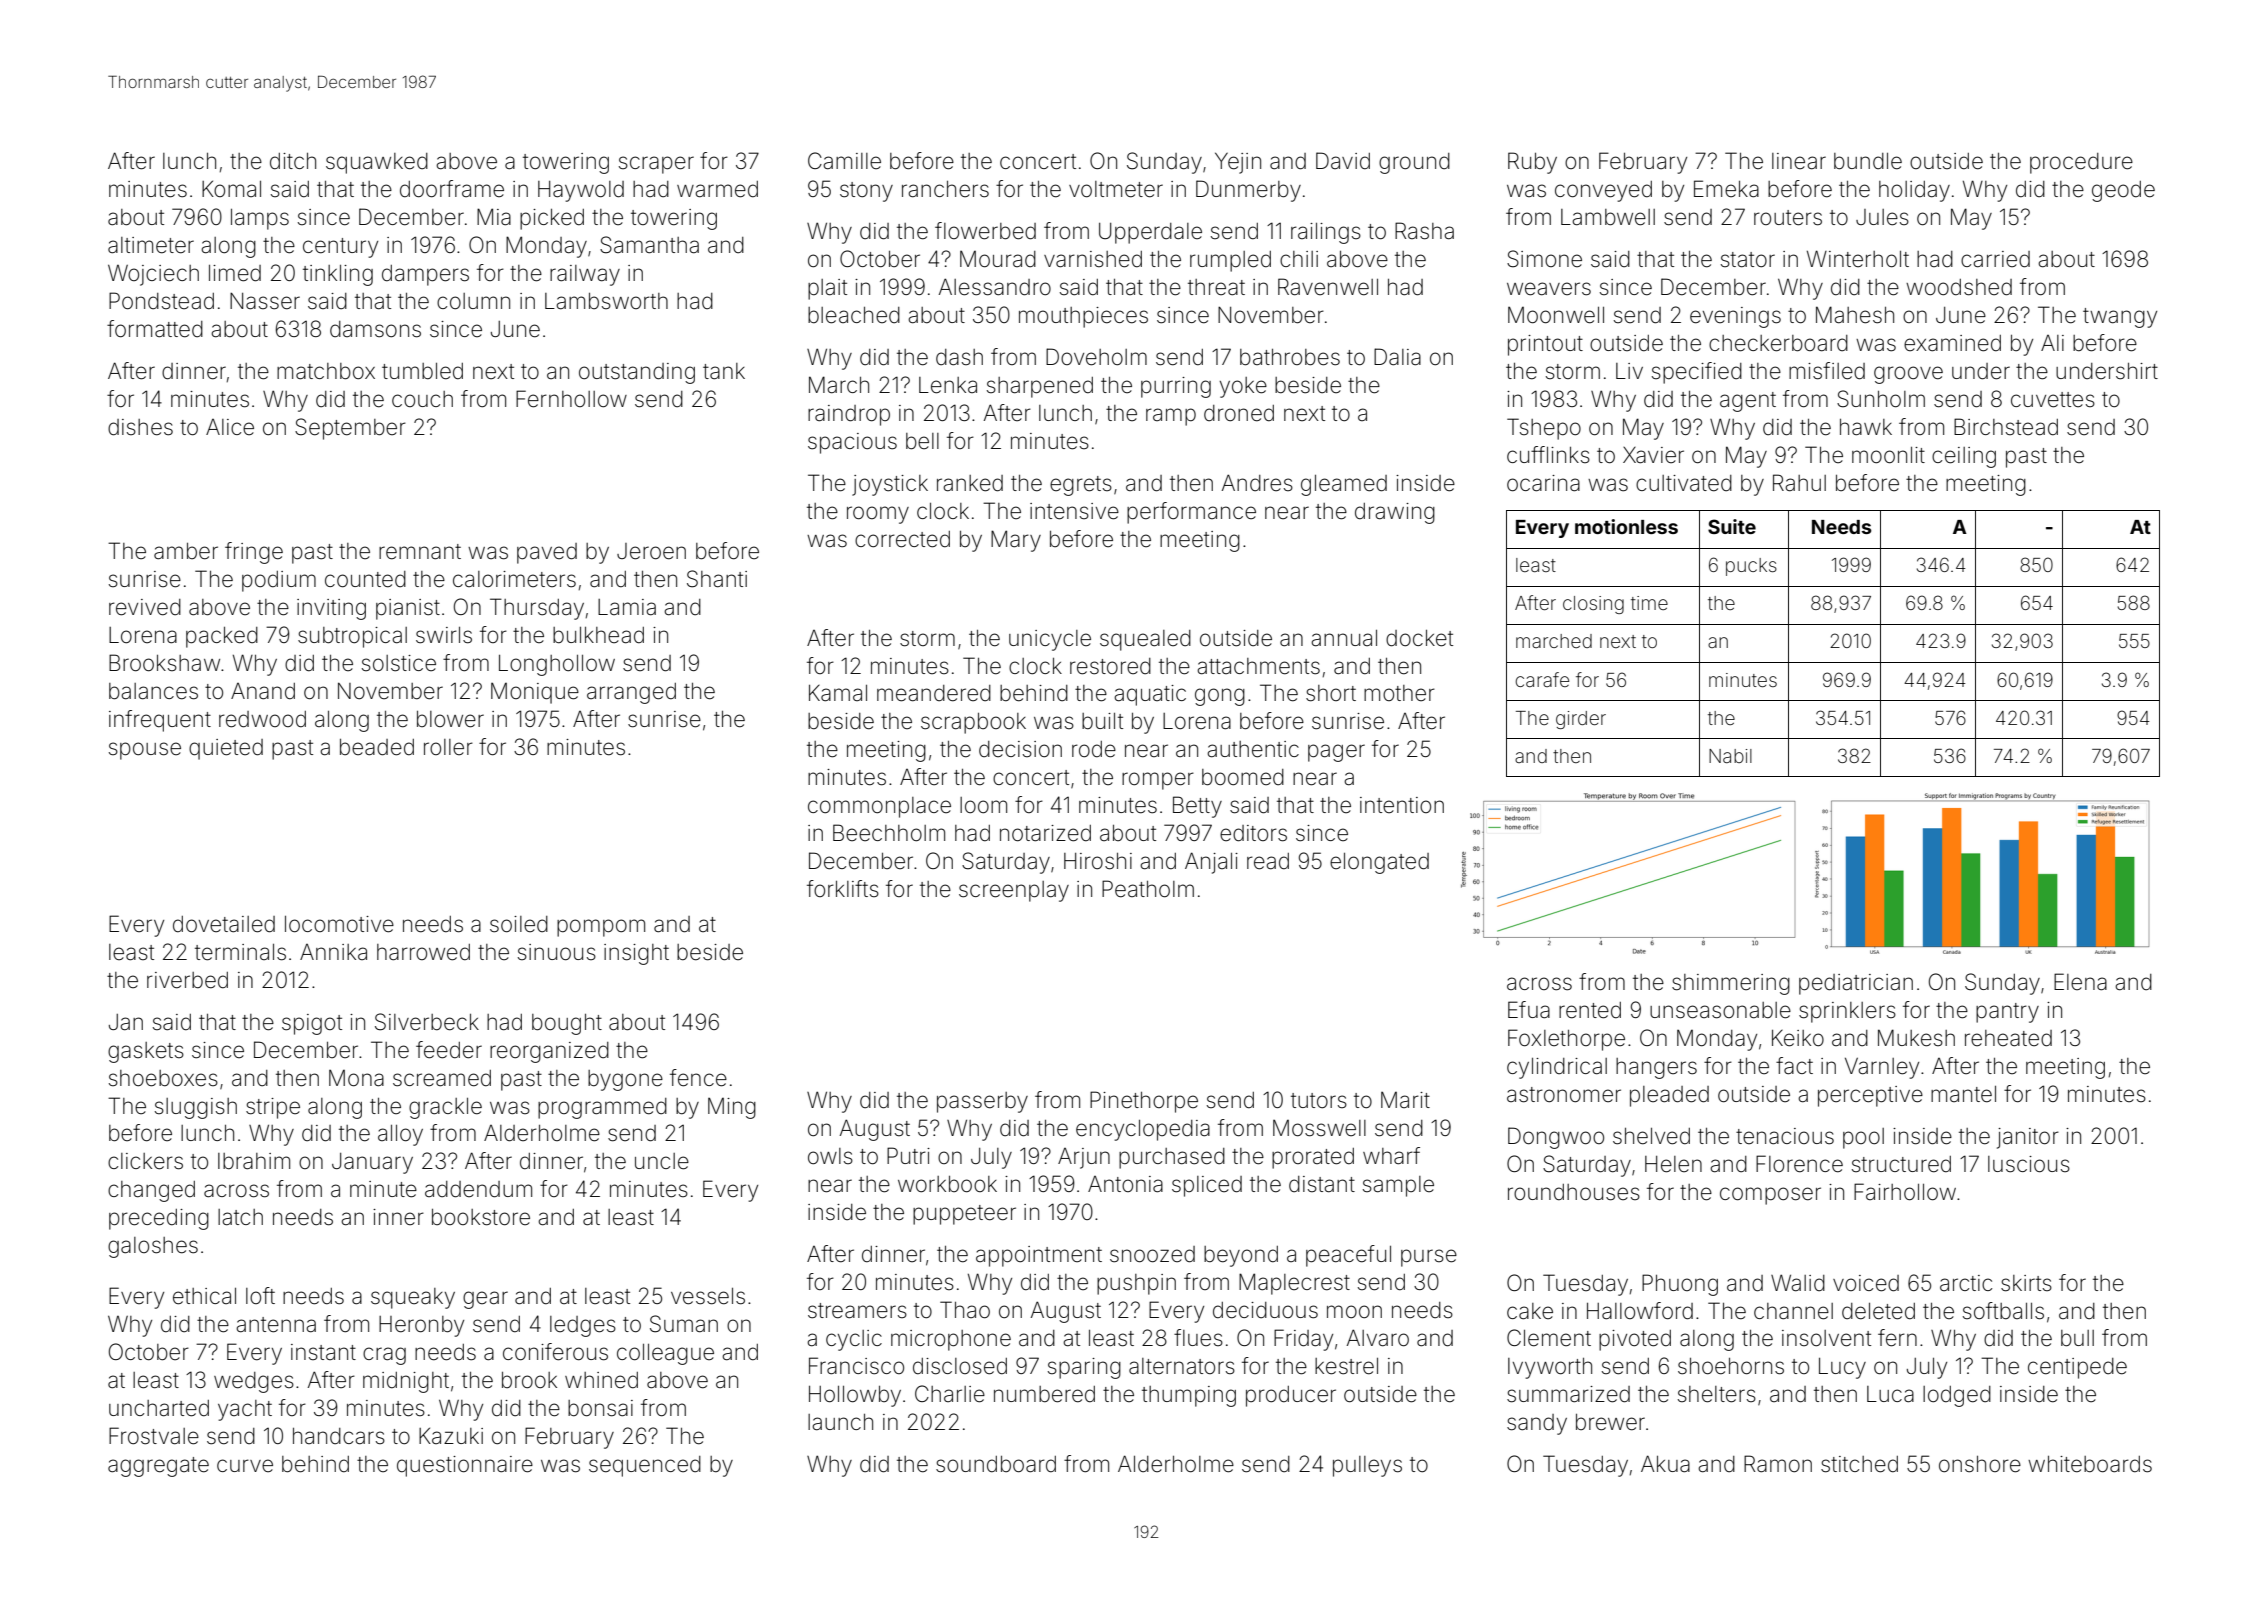 The image size is (2267, 1603). What do you see at coordinates (1344, 638) in the page?
I see `annual` at bounding box center [1344, 638].
